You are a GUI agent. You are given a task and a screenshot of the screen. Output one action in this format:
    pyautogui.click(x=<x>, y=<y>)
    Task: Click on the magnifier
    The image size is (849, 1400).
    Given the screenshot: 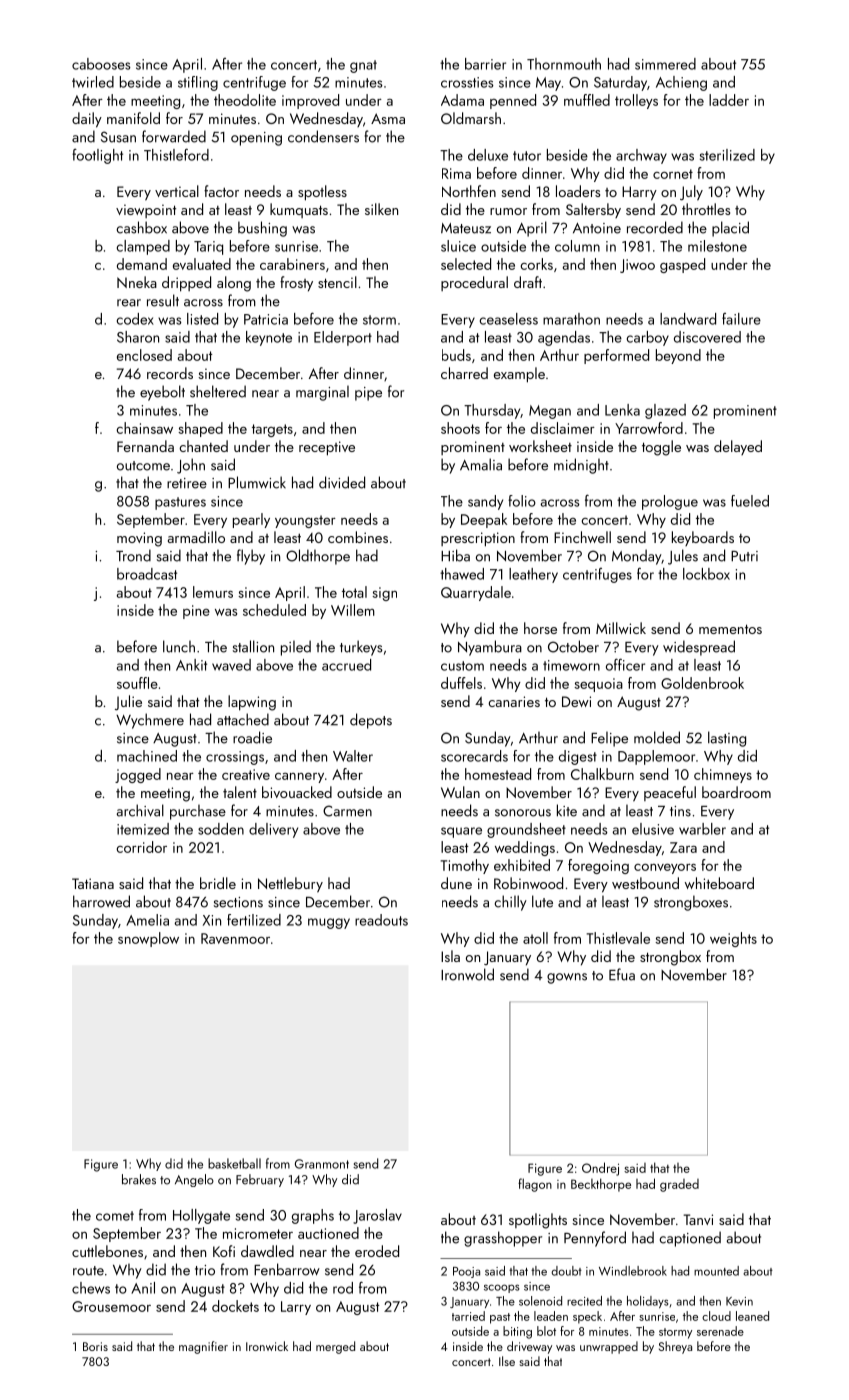 What is the action you would take?
    pyautogui.click(x=203, y=1347)
